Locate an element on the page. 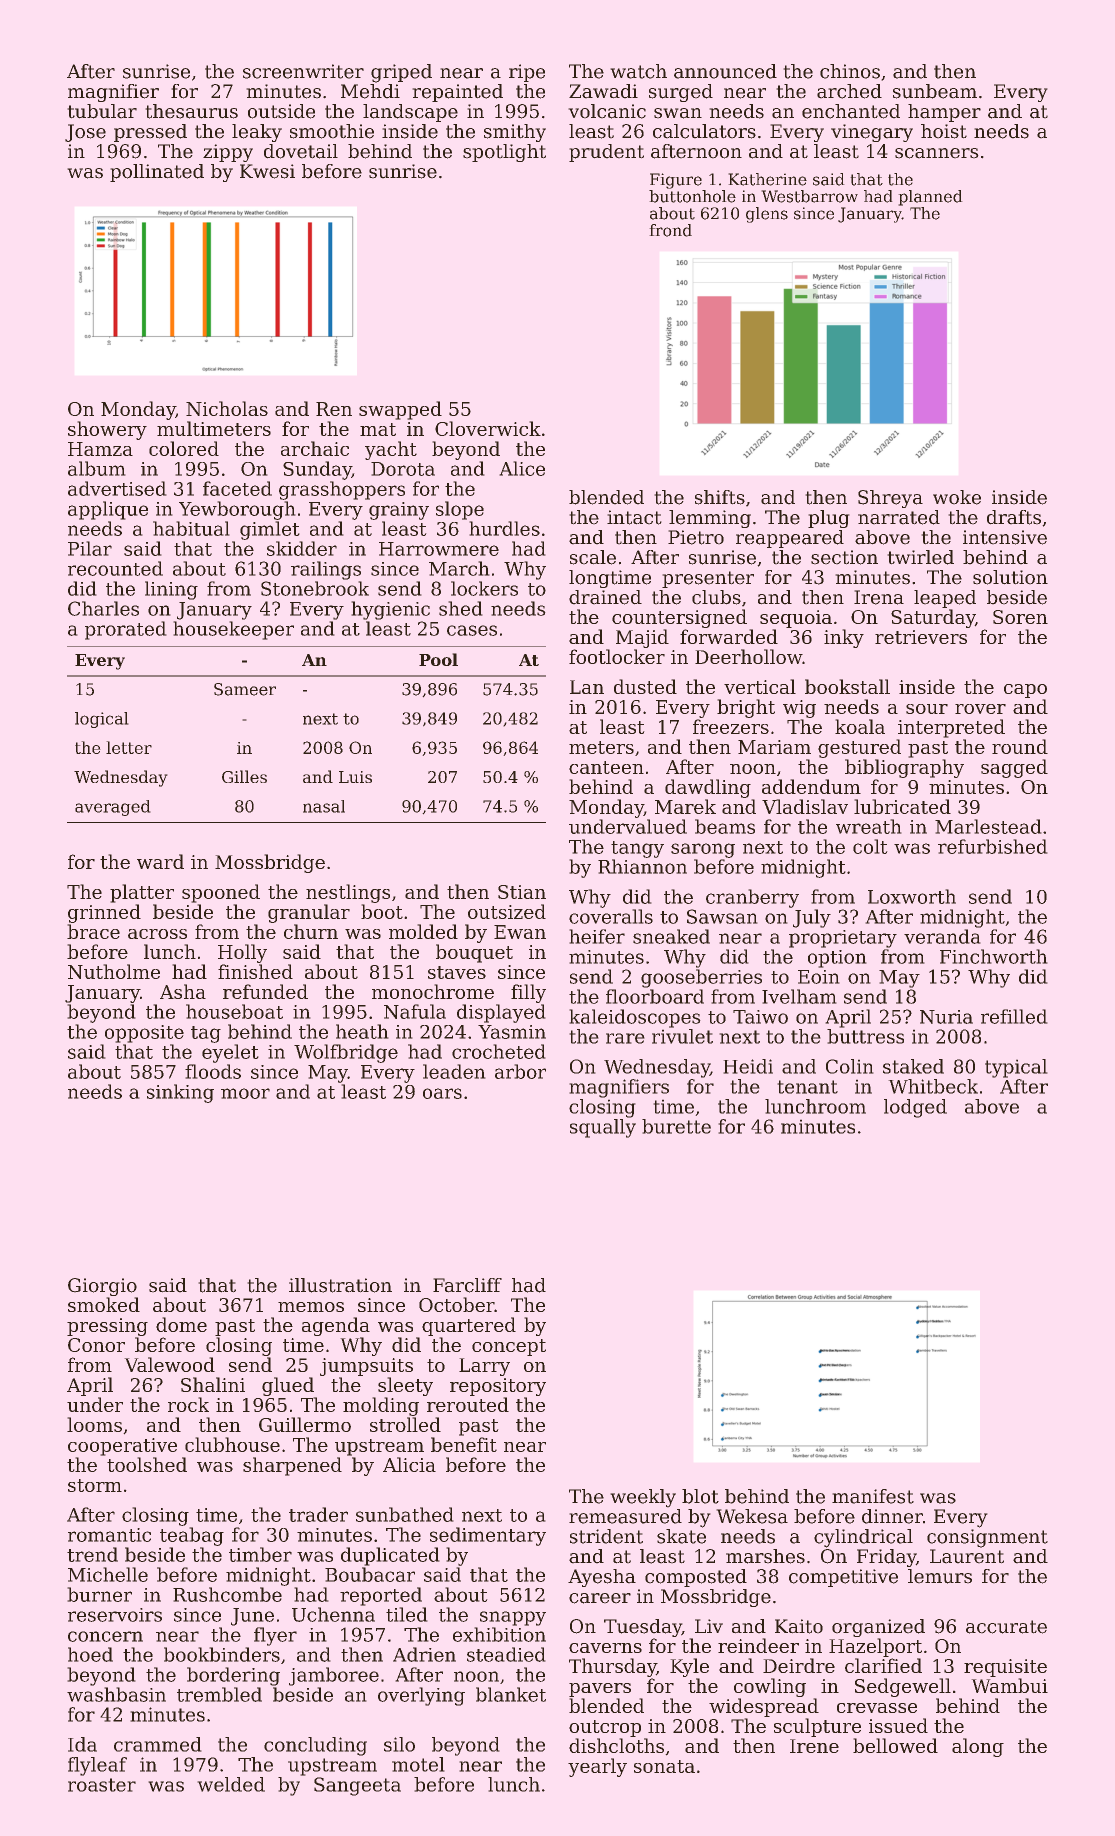 The width and height of the document is (1115, 1836). oars is located at coordinates (442, 1093).
